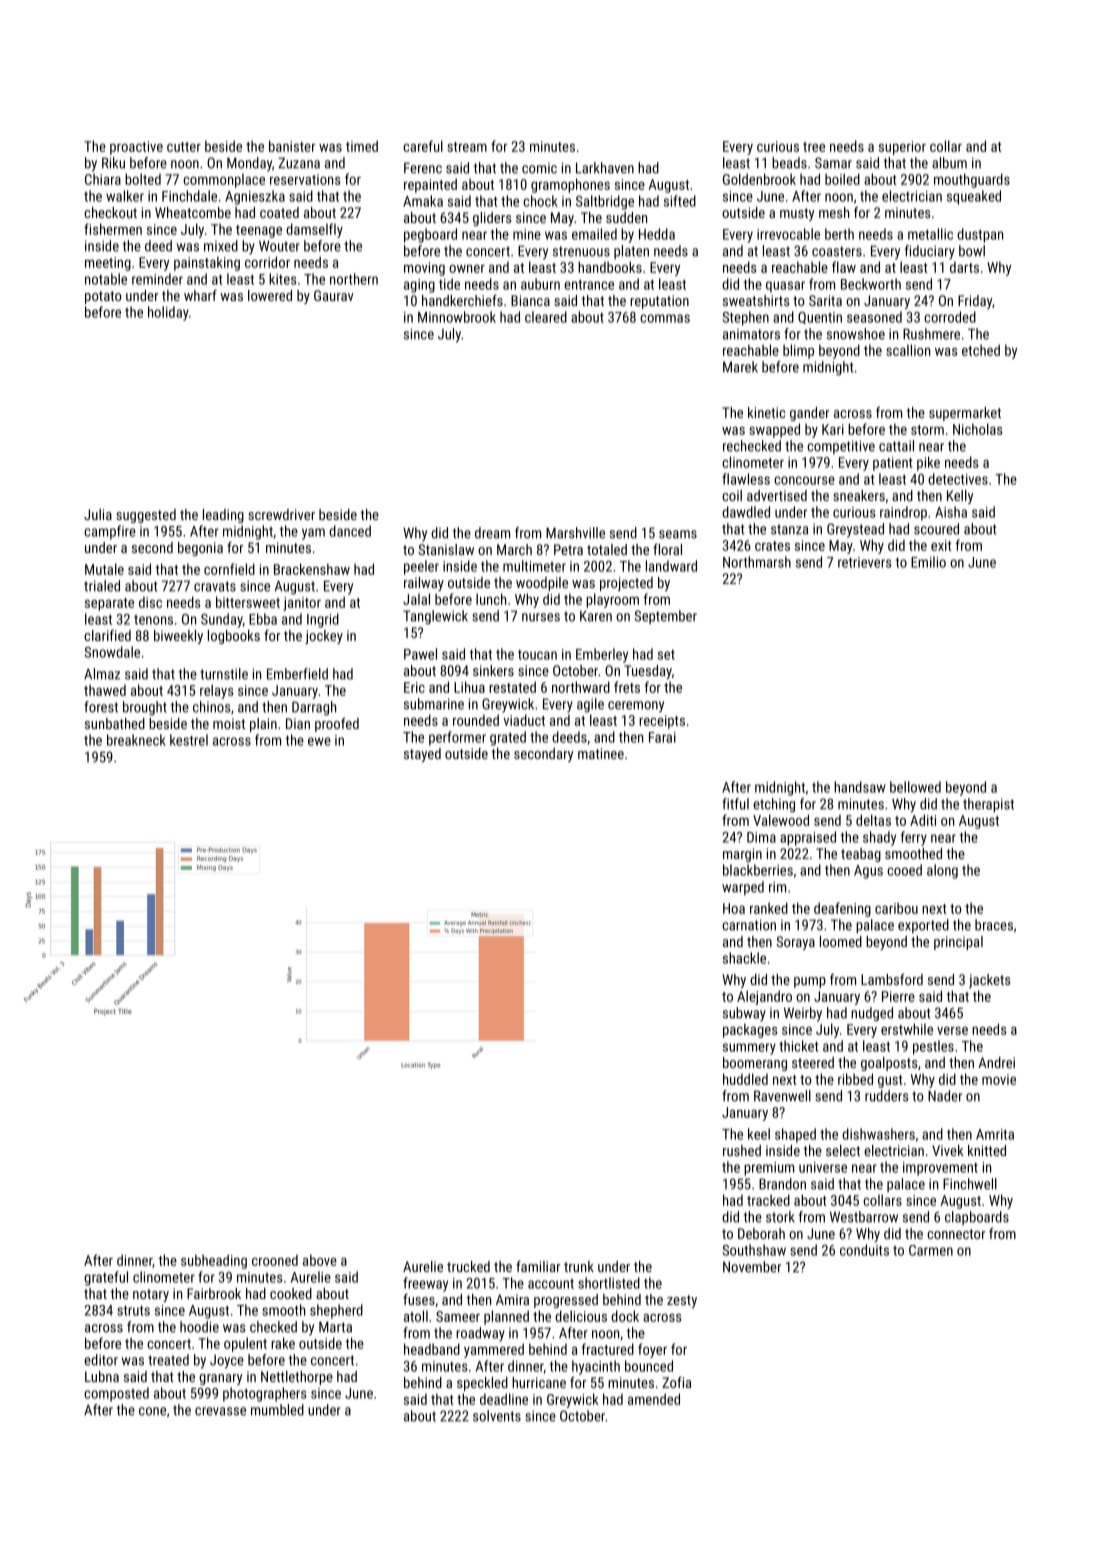 The height and width of the screenshot is (1559, 1102). Describe the element at coordinates (103, 297) in the screenshot. I see `potato` at that location.
